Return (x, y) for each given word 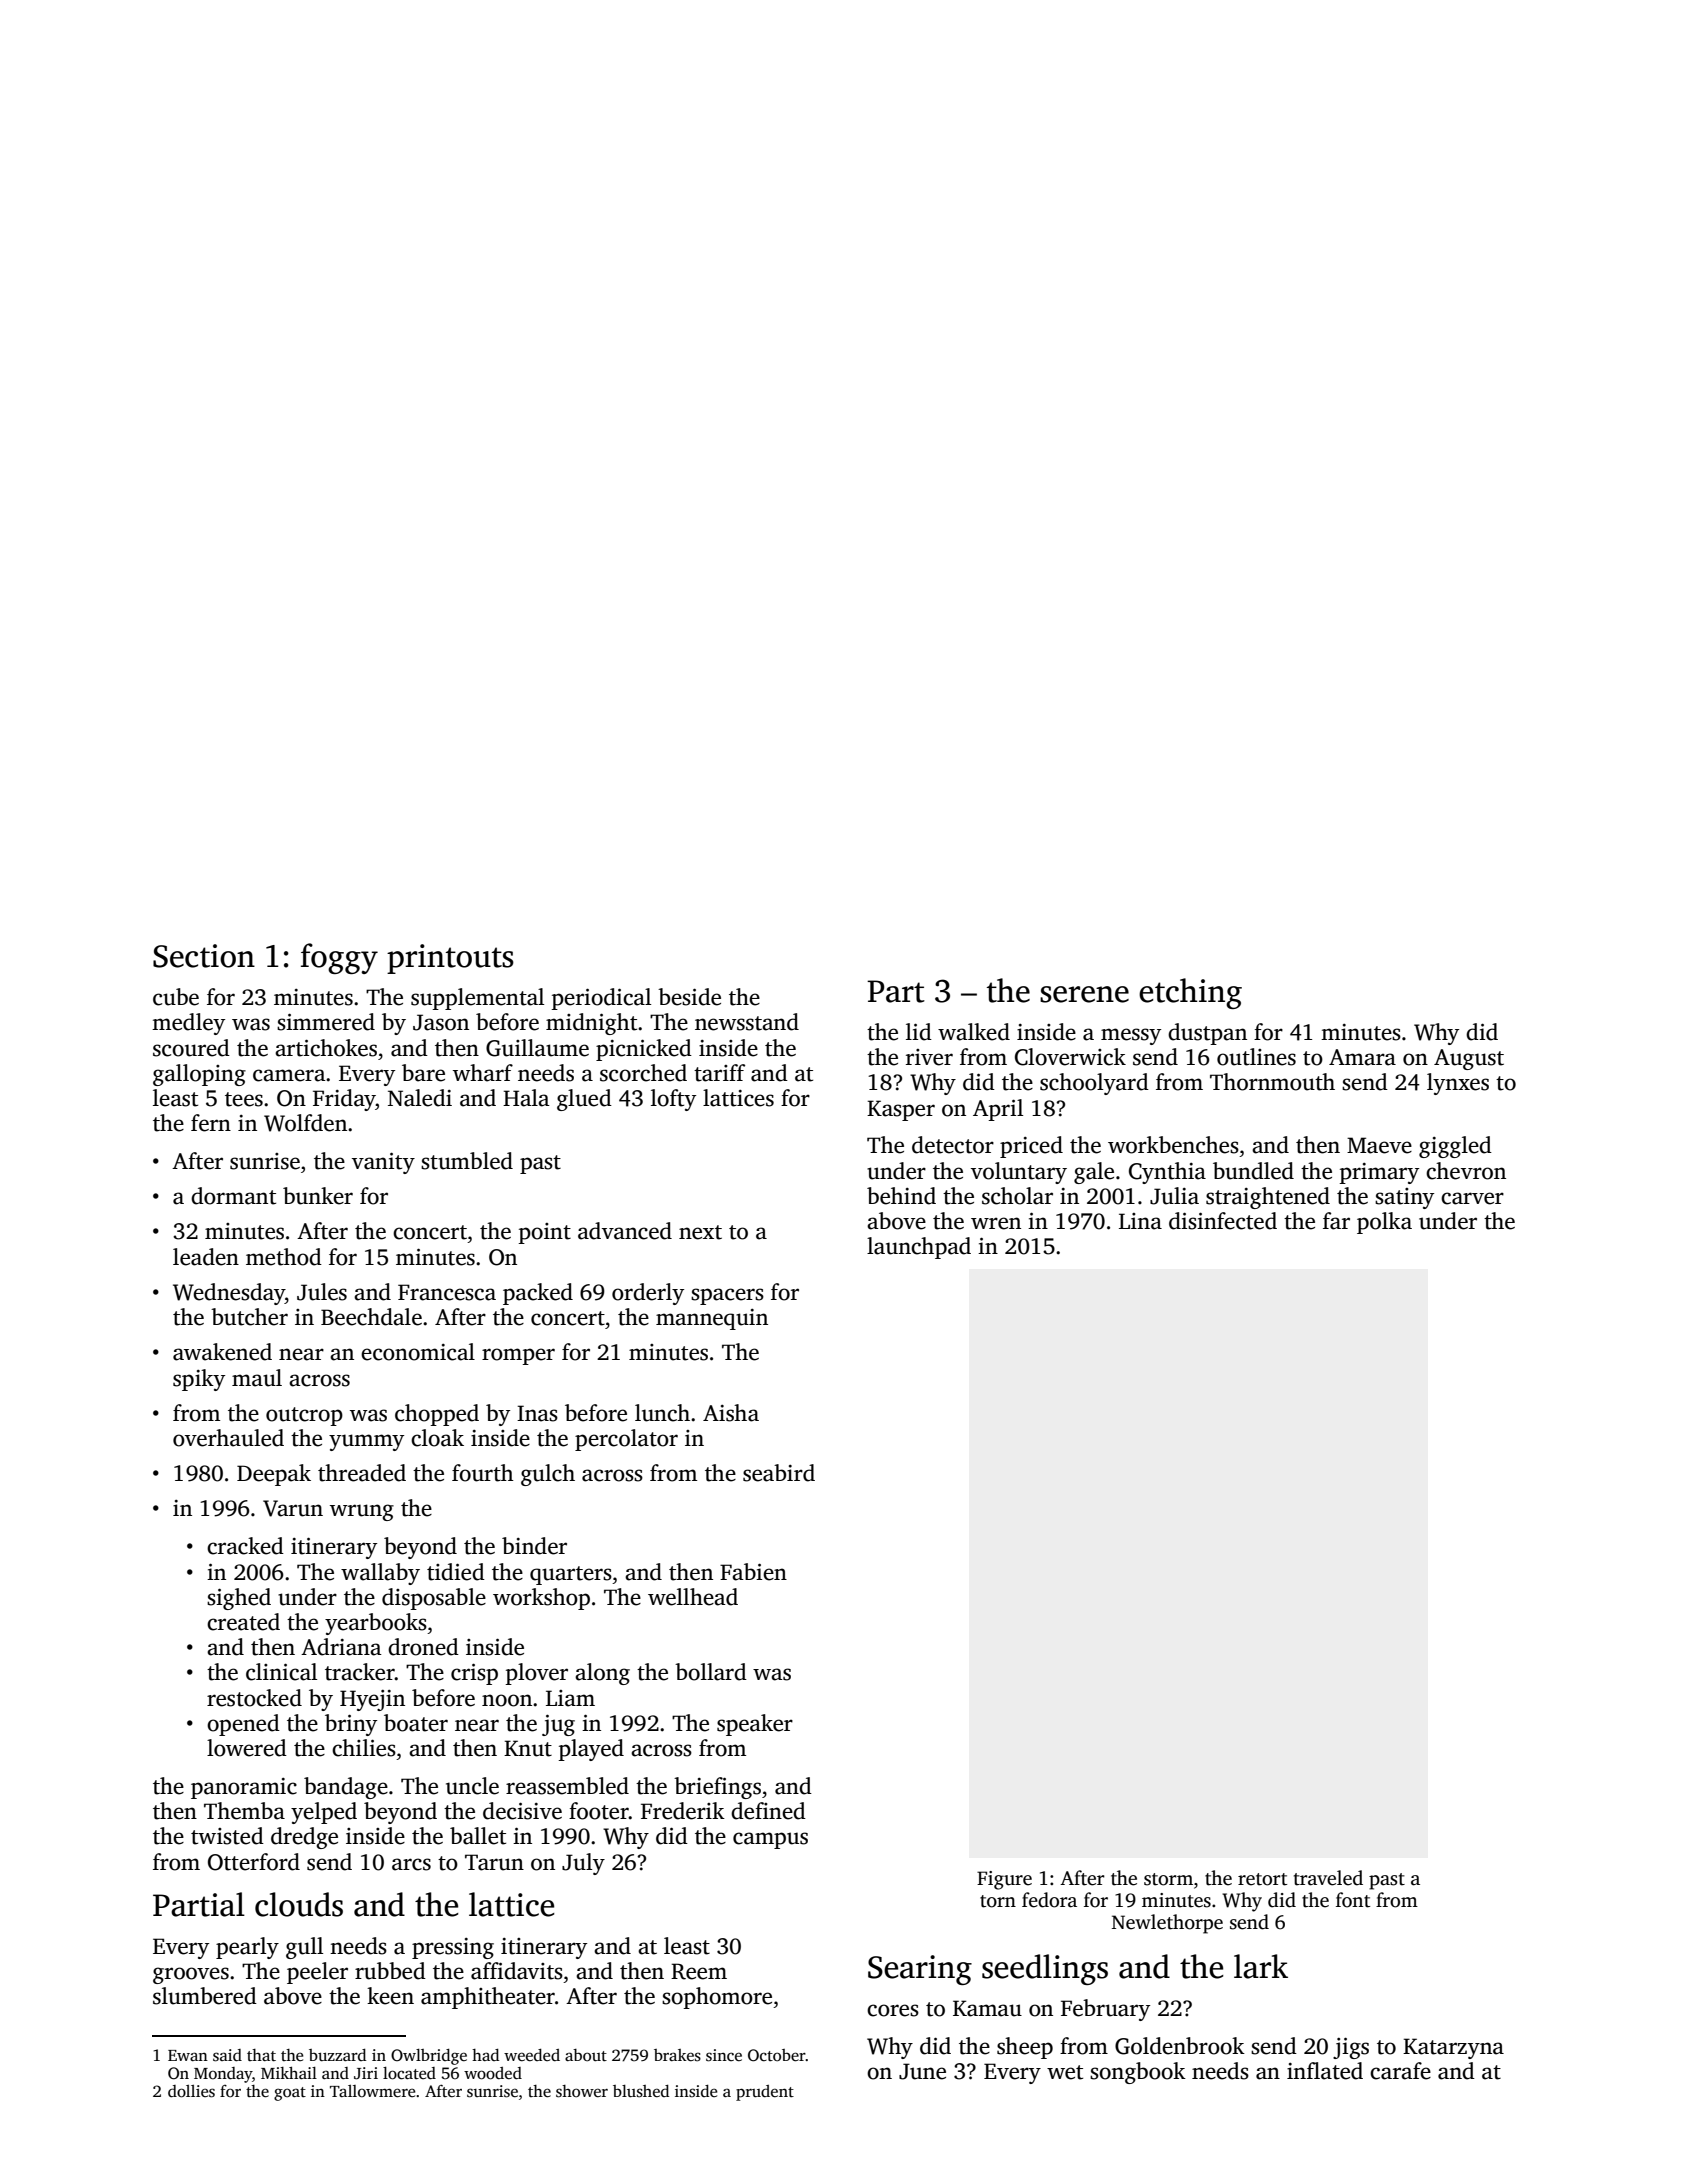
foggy (339, 958)
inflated (1325, 2071)
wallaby (380, 1574)
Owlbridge (429, 2057)
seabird (779, 1473)
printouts (450, 959)
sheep (1025, 2048)
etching (1190, 993)
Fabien (753, 1572)
